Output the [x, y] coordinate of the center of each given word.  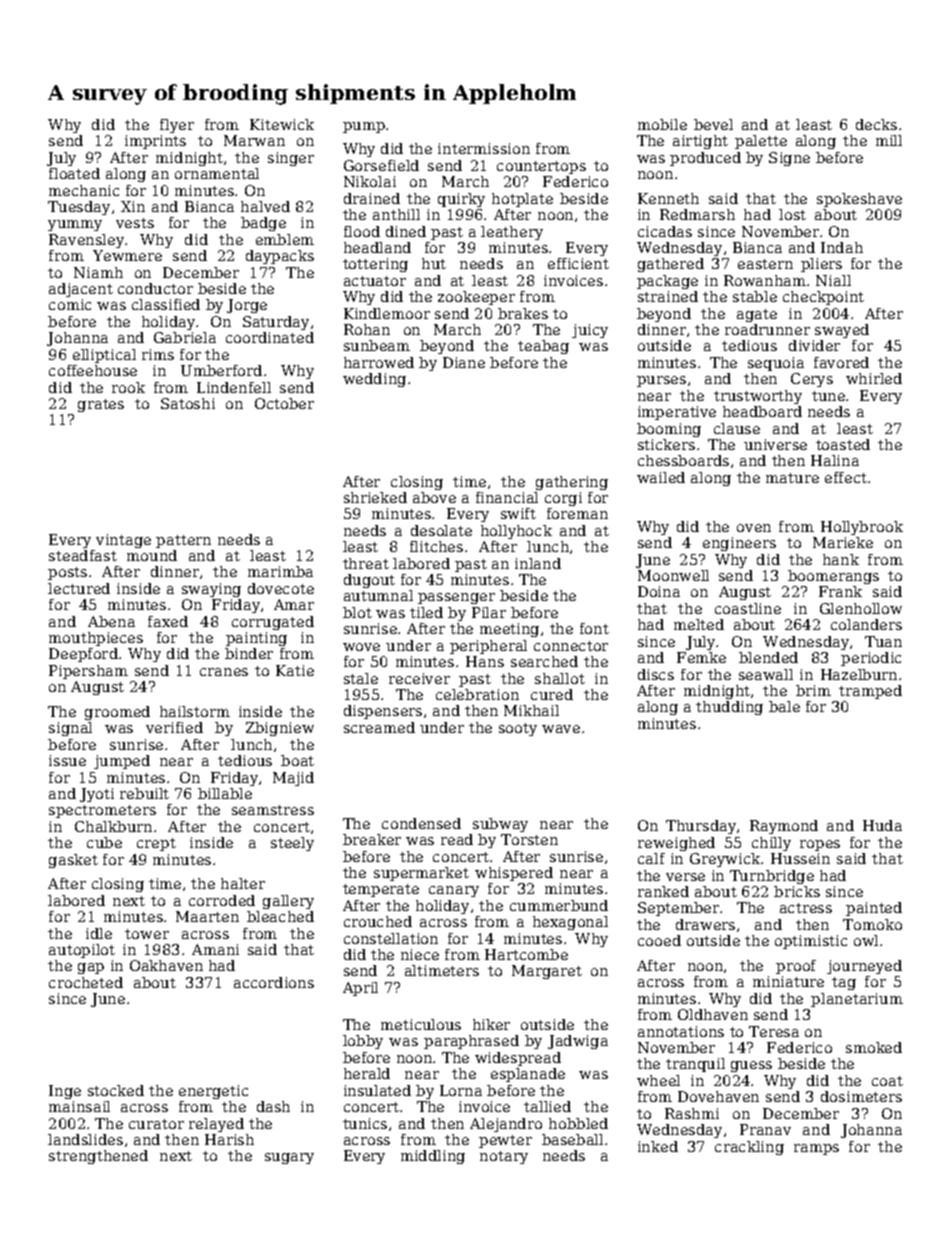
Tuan [883, 641]
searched [544, 661]
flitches [436, 546]
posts [67, 573]
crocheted [86, 982]
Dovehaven [718, 1096]
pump [364, 127]
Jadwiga [578, 1042]
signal [70, 729]
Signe [789, 159]
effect [846, 477]
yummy [75, 225]
